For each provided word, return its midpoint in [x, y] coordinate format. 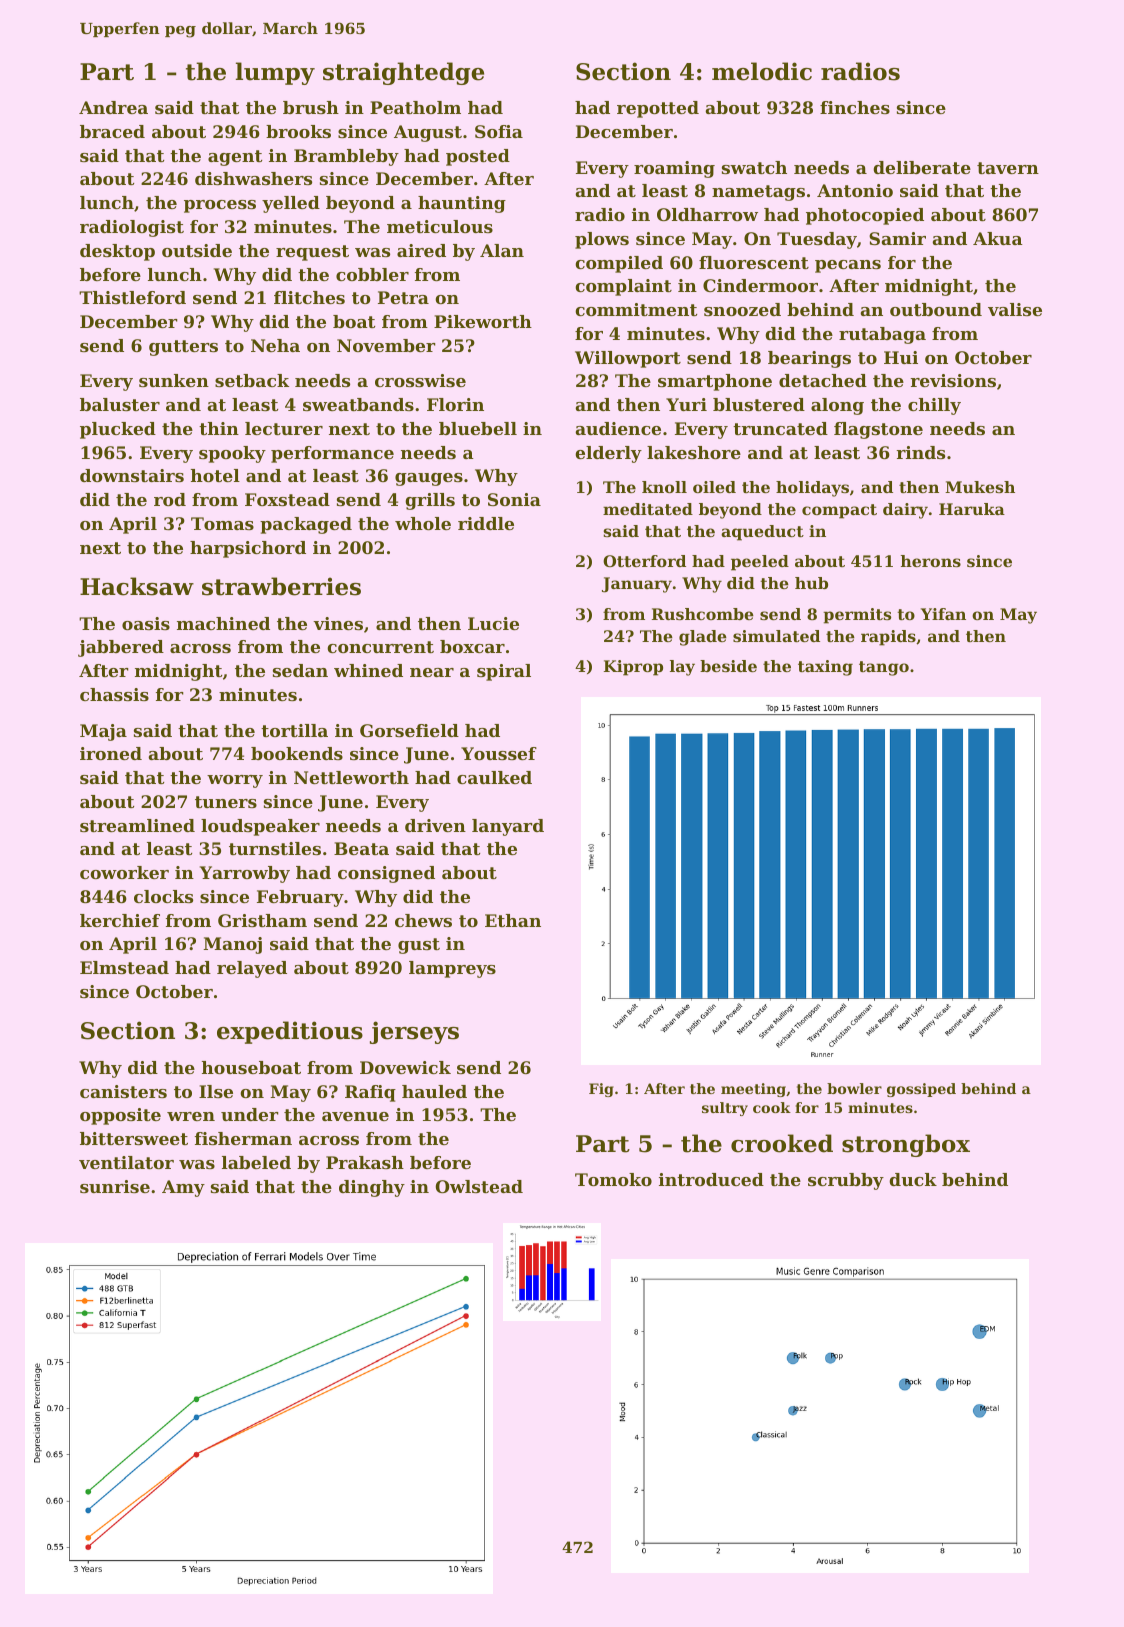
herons [931, 561]
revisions [953, 380]
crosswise [420, 380]
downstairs [132, 475]
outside [197, 250]
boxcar [472, 646]
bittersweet [134, 1138]
